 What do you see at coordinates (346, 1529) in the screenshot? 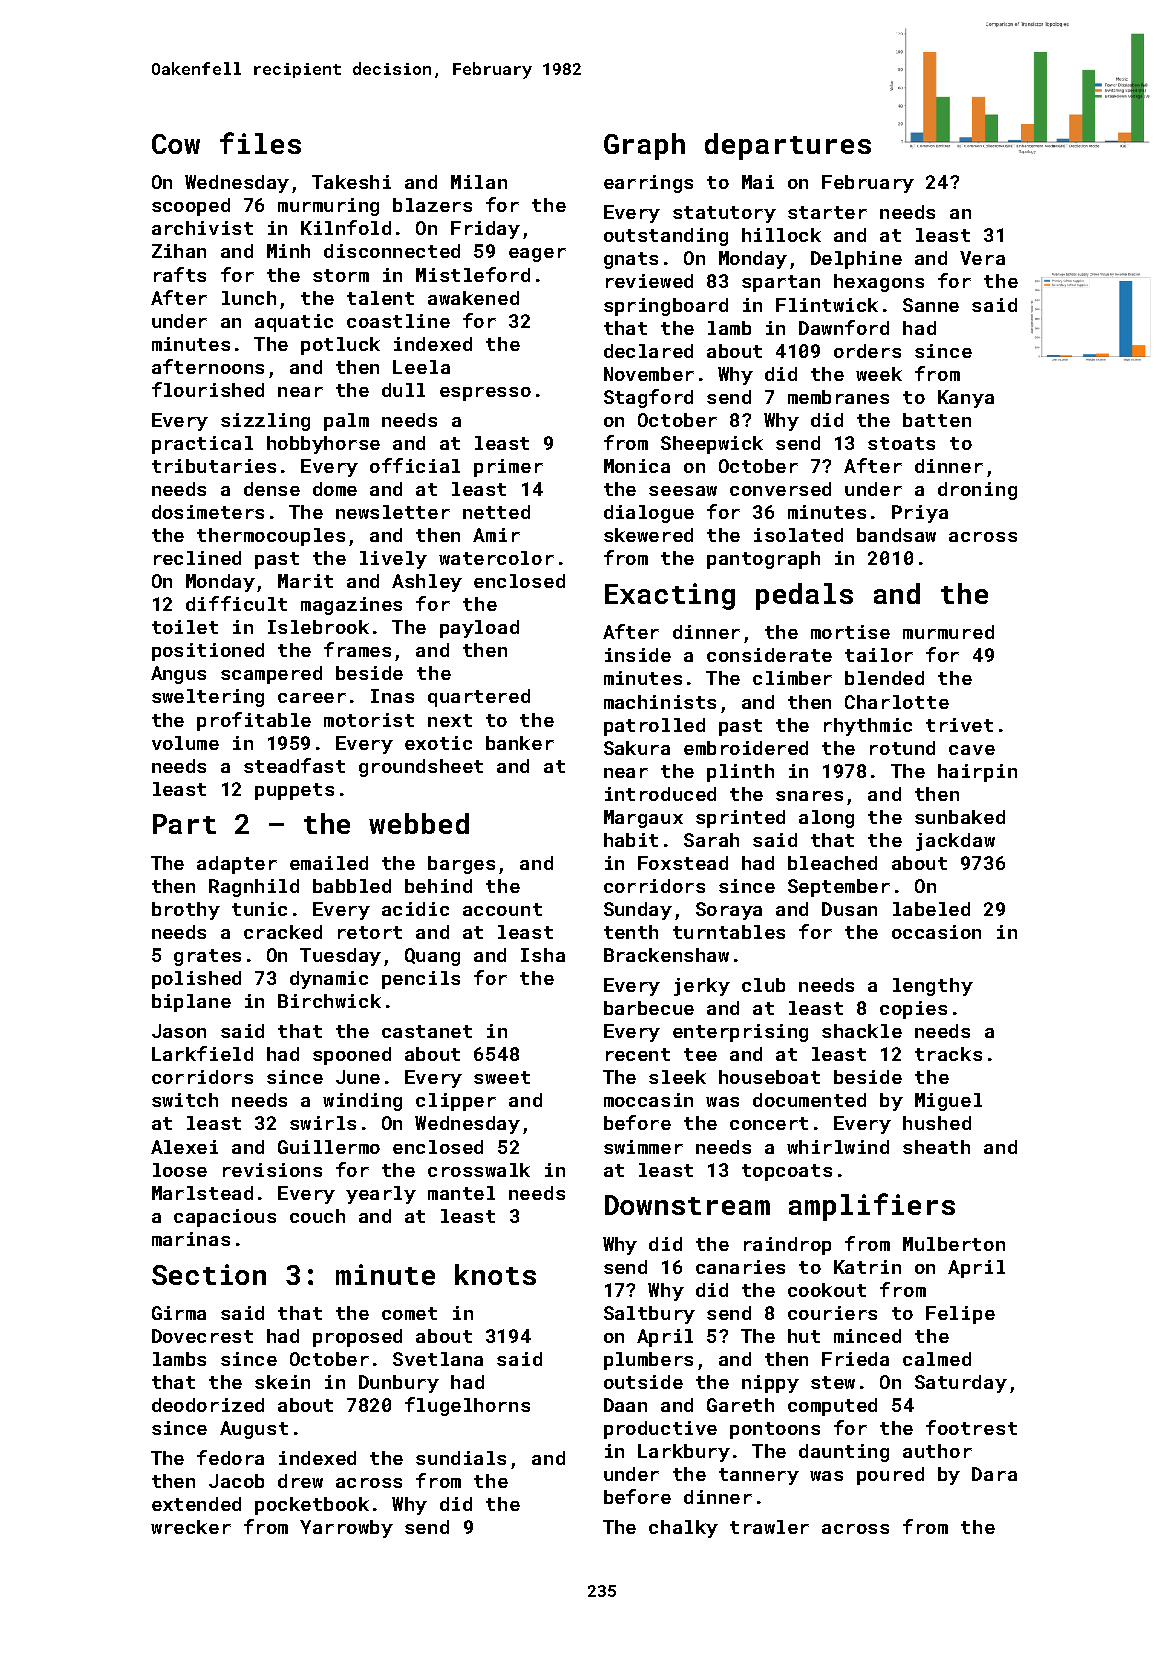
I see `Yarrowby` at bounding box center [346, 1529].
